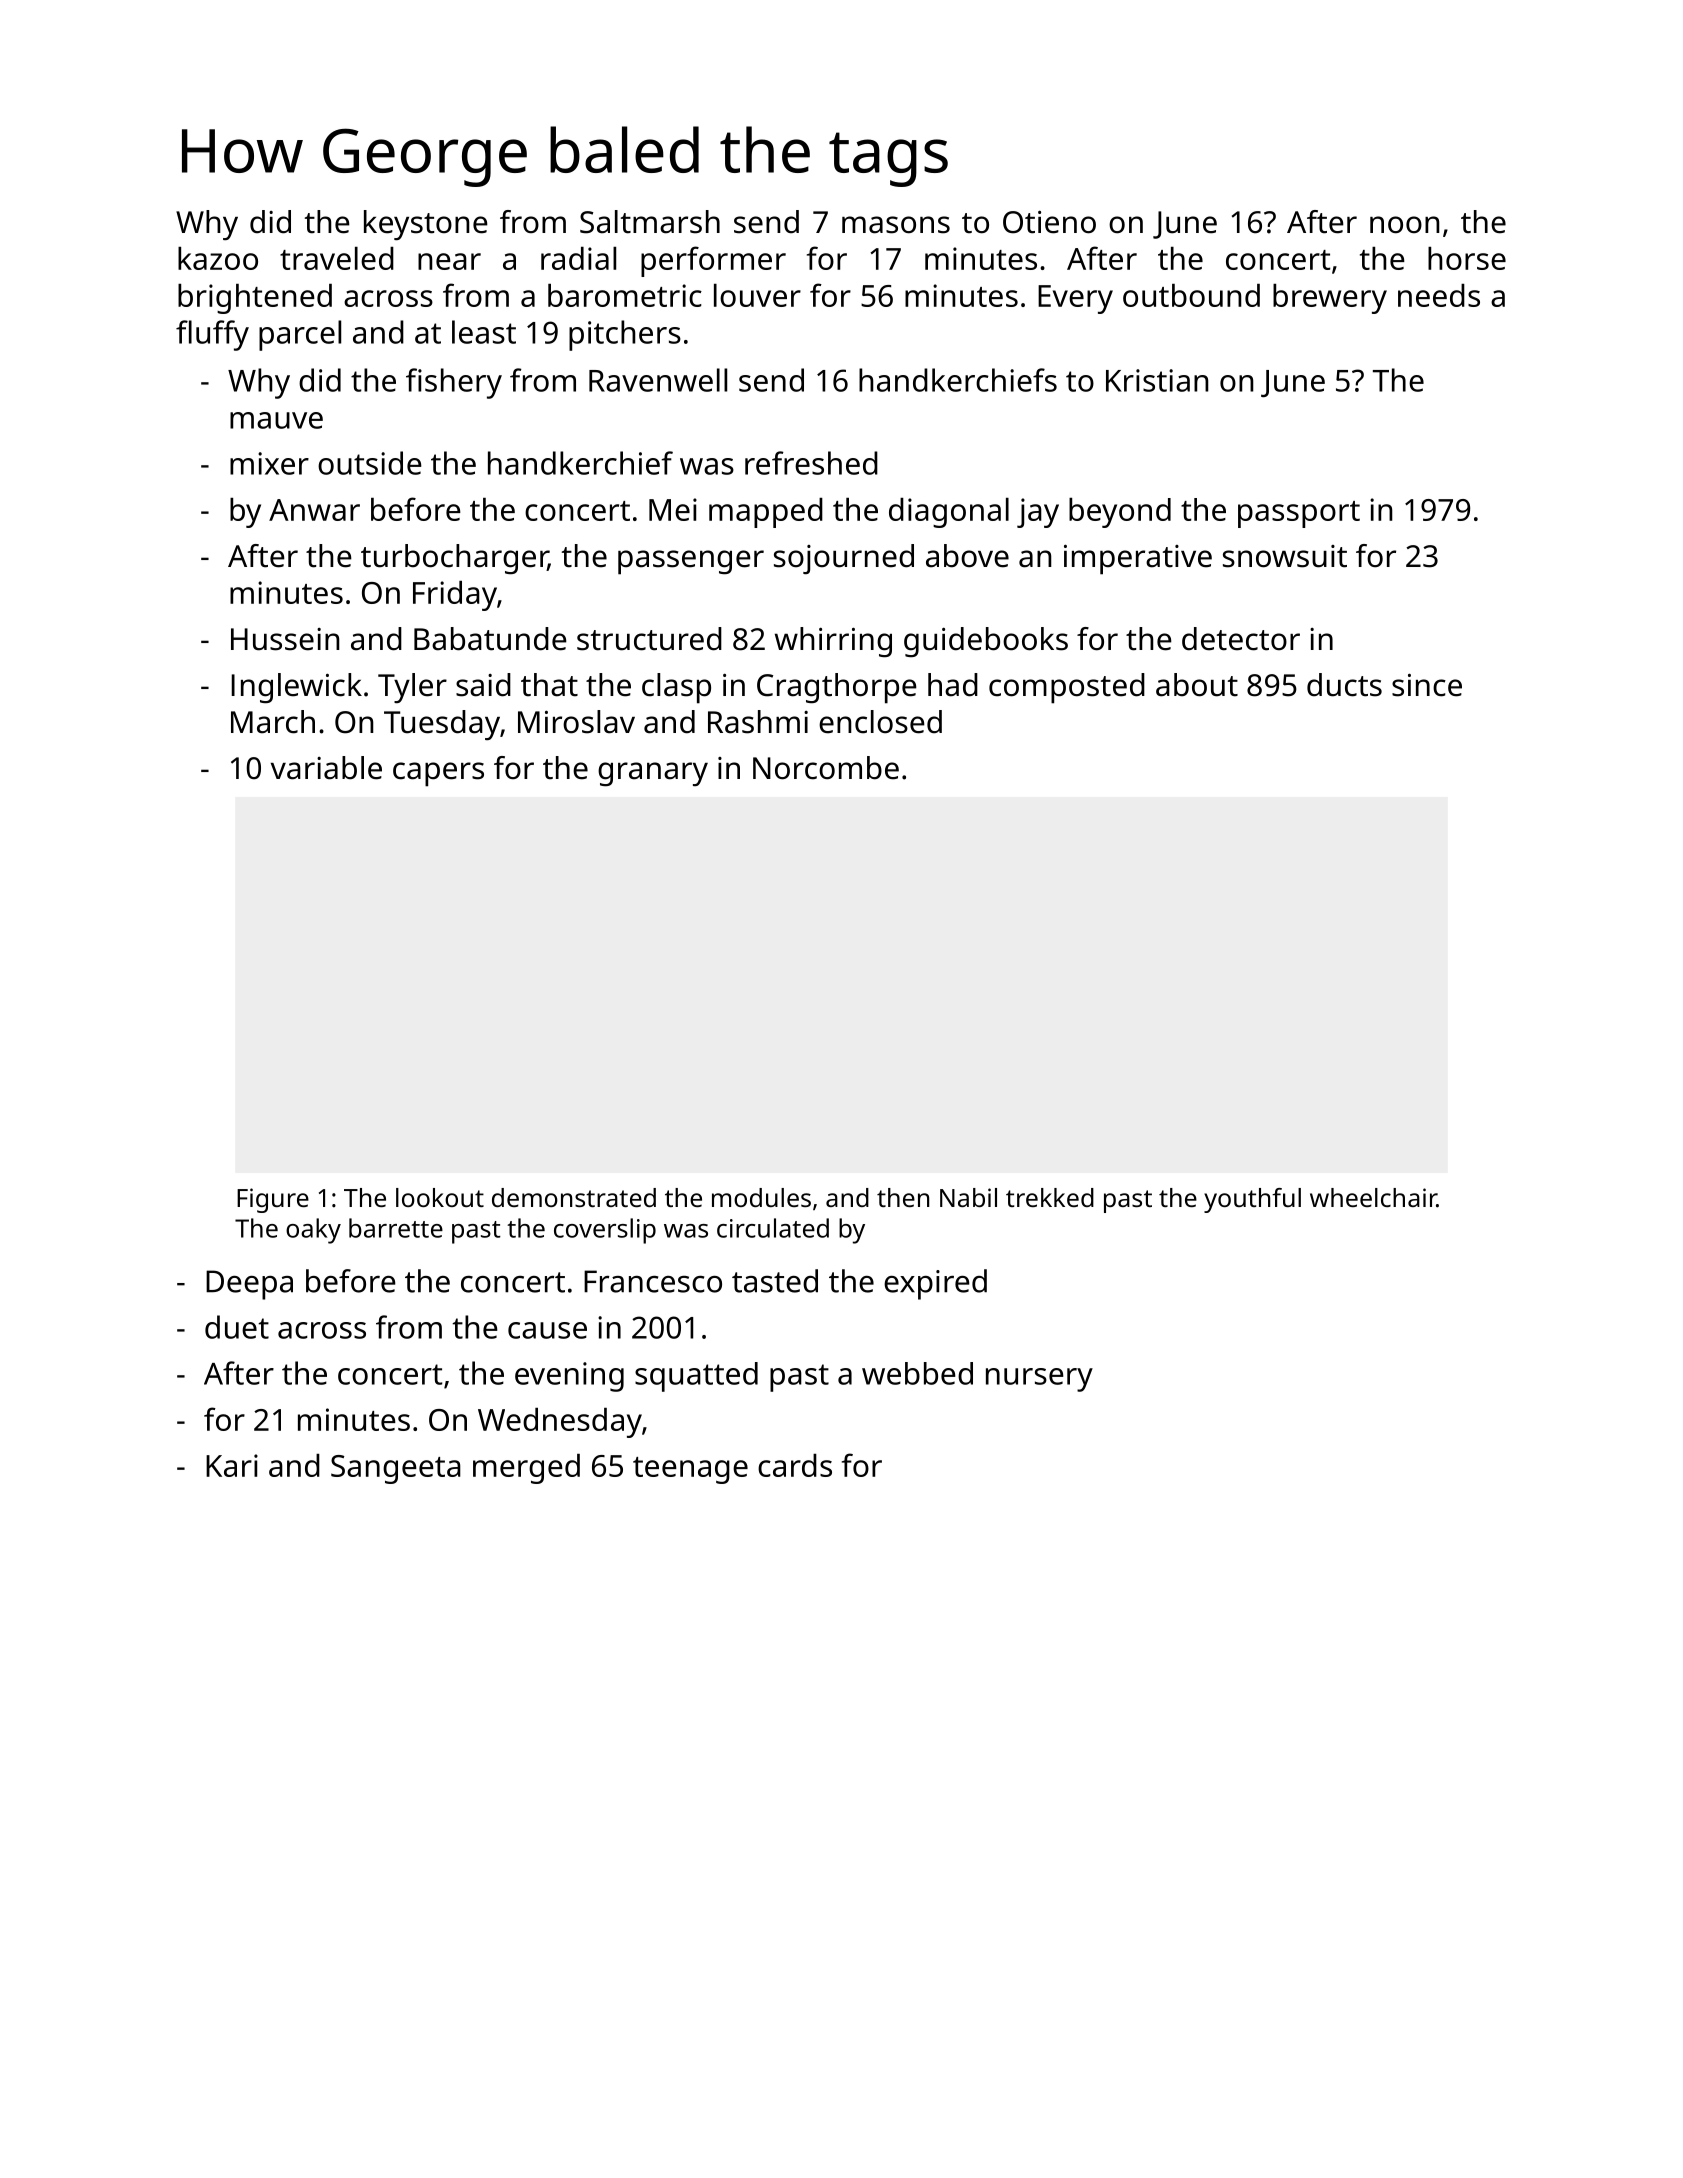 The width and height of the image is (1683, 2178). I want to click on passport, so click(1299, 514).
